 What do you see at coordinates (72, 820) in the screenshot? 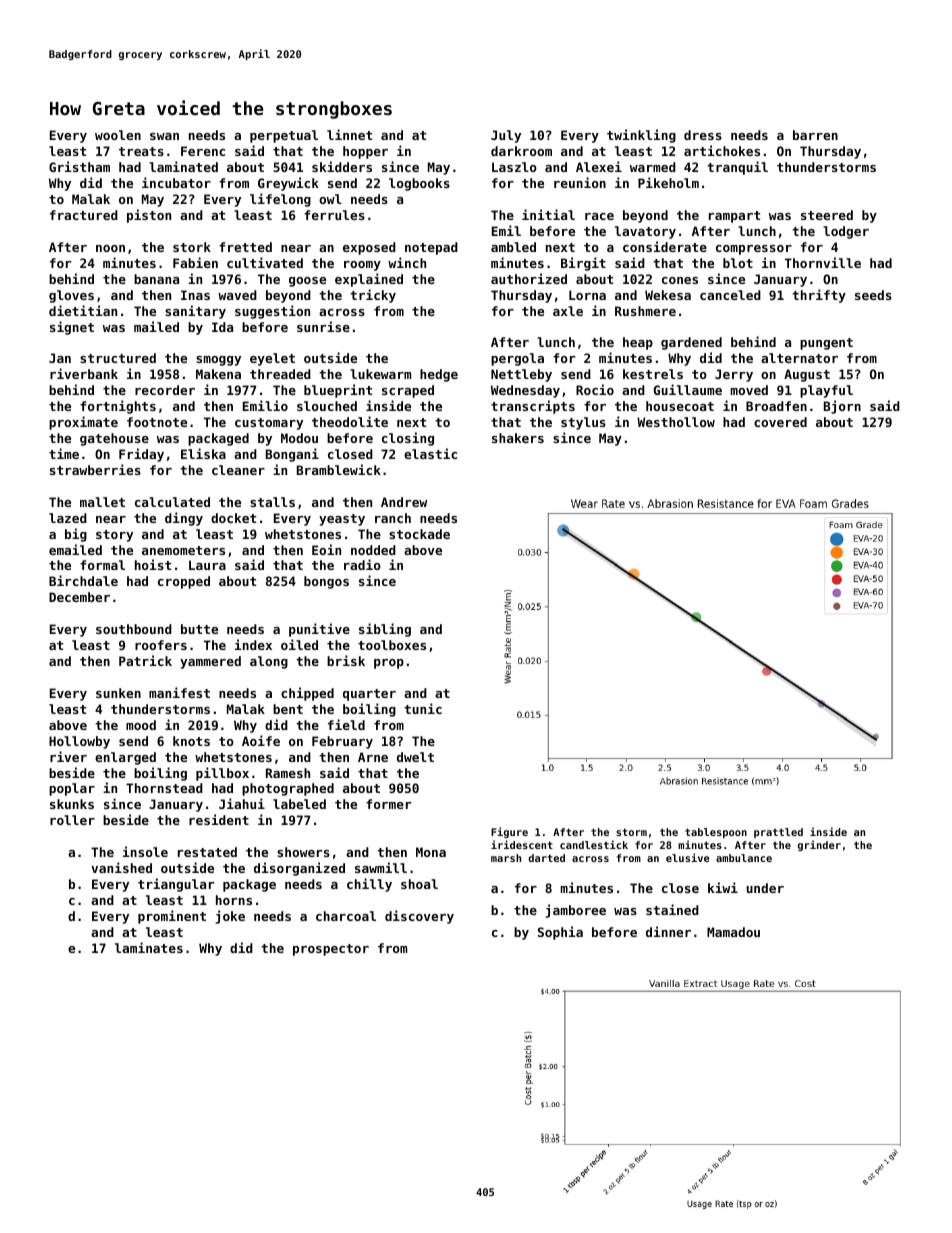
I see `roller` at bounding box center [72, 820].
